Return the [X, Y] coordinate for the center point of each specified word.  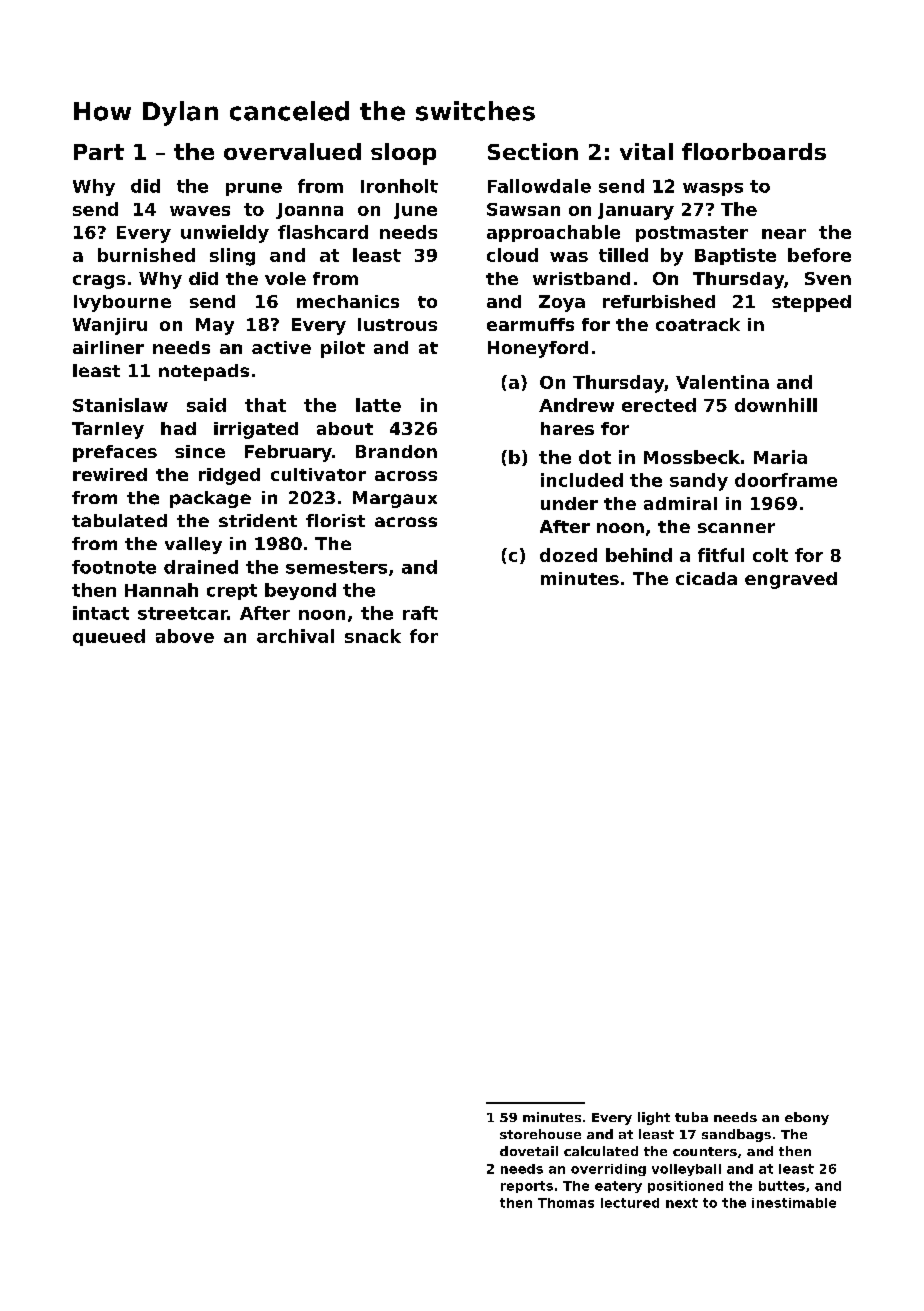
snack [373, 636]
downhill [776, 405]
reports [527, 1187]
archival [295, 636]
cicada [706, 578]
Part [99, 152]
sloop [403, 154]
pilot [343, 349]
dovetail [529, 1151]
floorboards [754, 151]
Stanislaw [120, 405]
